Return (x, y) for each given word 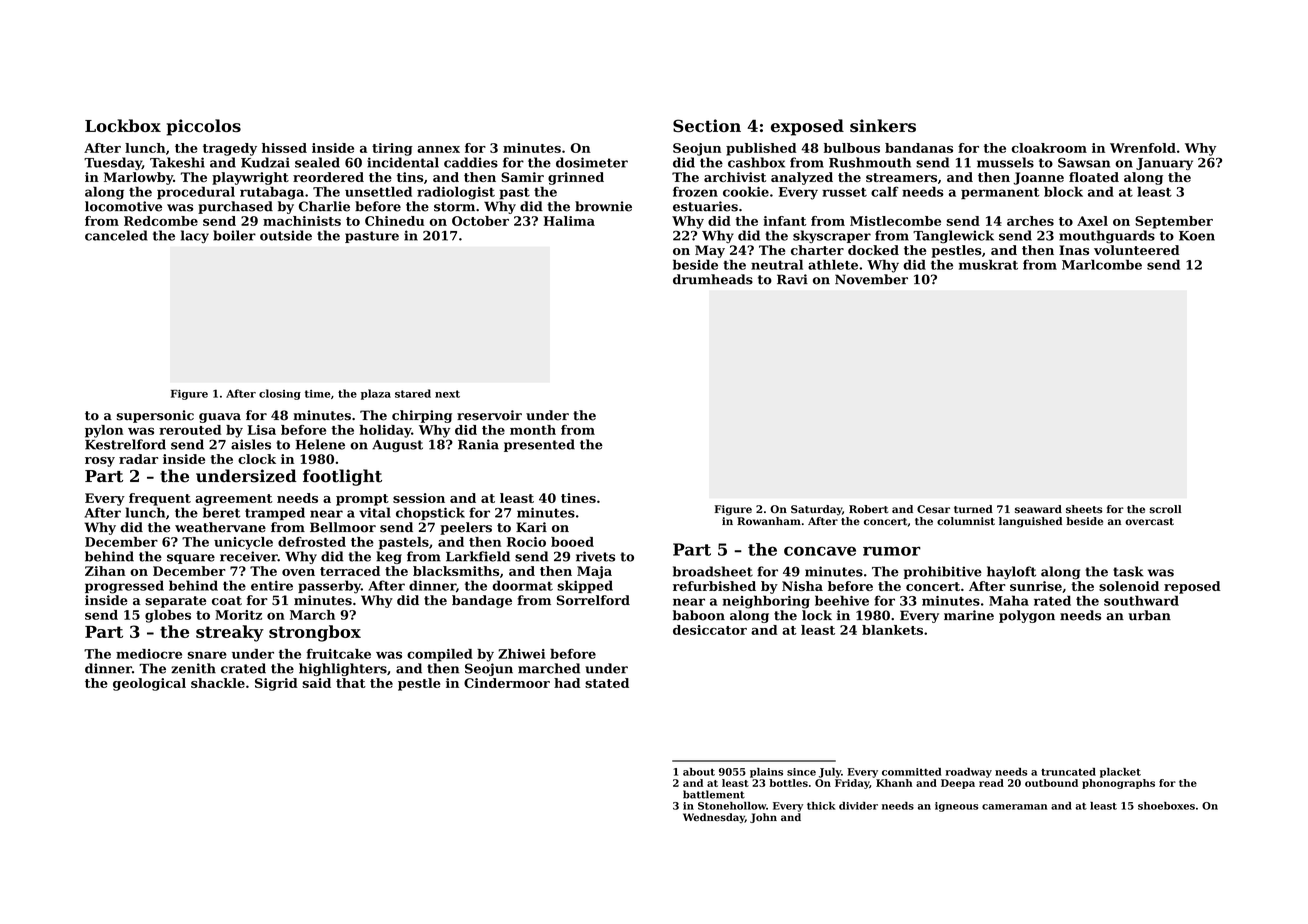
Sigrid (276, 684)
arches (1030, 221)
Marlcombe (1102, 264)
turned (973, 509)
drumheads (713, 279)
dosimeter (592, 162)
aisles (251, 444)
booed (572, 542)
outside (286, 235)
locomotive (123, 206)
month (533, 430)
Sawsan (1084, 162)
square (191, 559)
